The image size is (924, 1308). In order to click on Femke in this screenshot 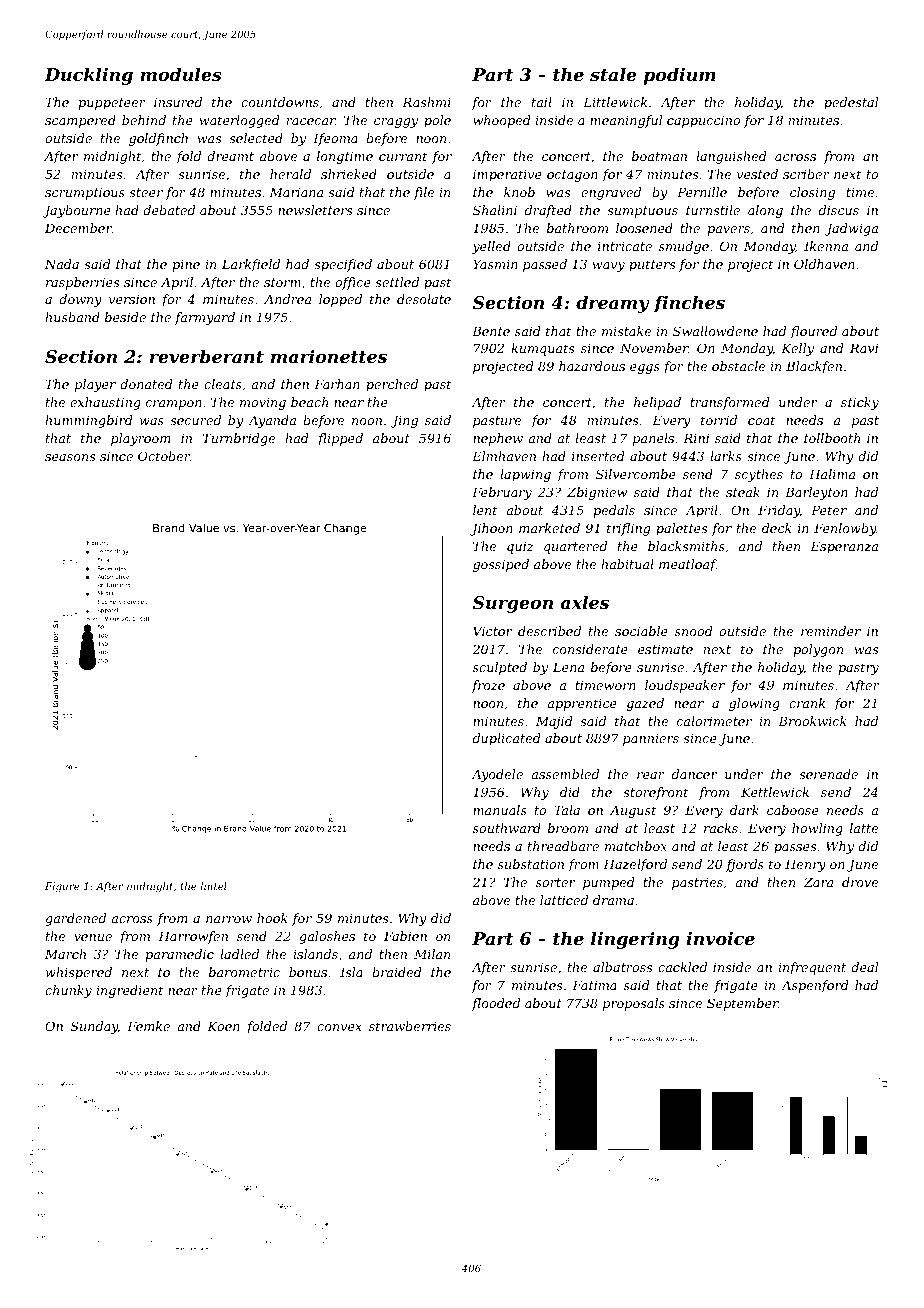, I will do `click(148, 1026)`.
